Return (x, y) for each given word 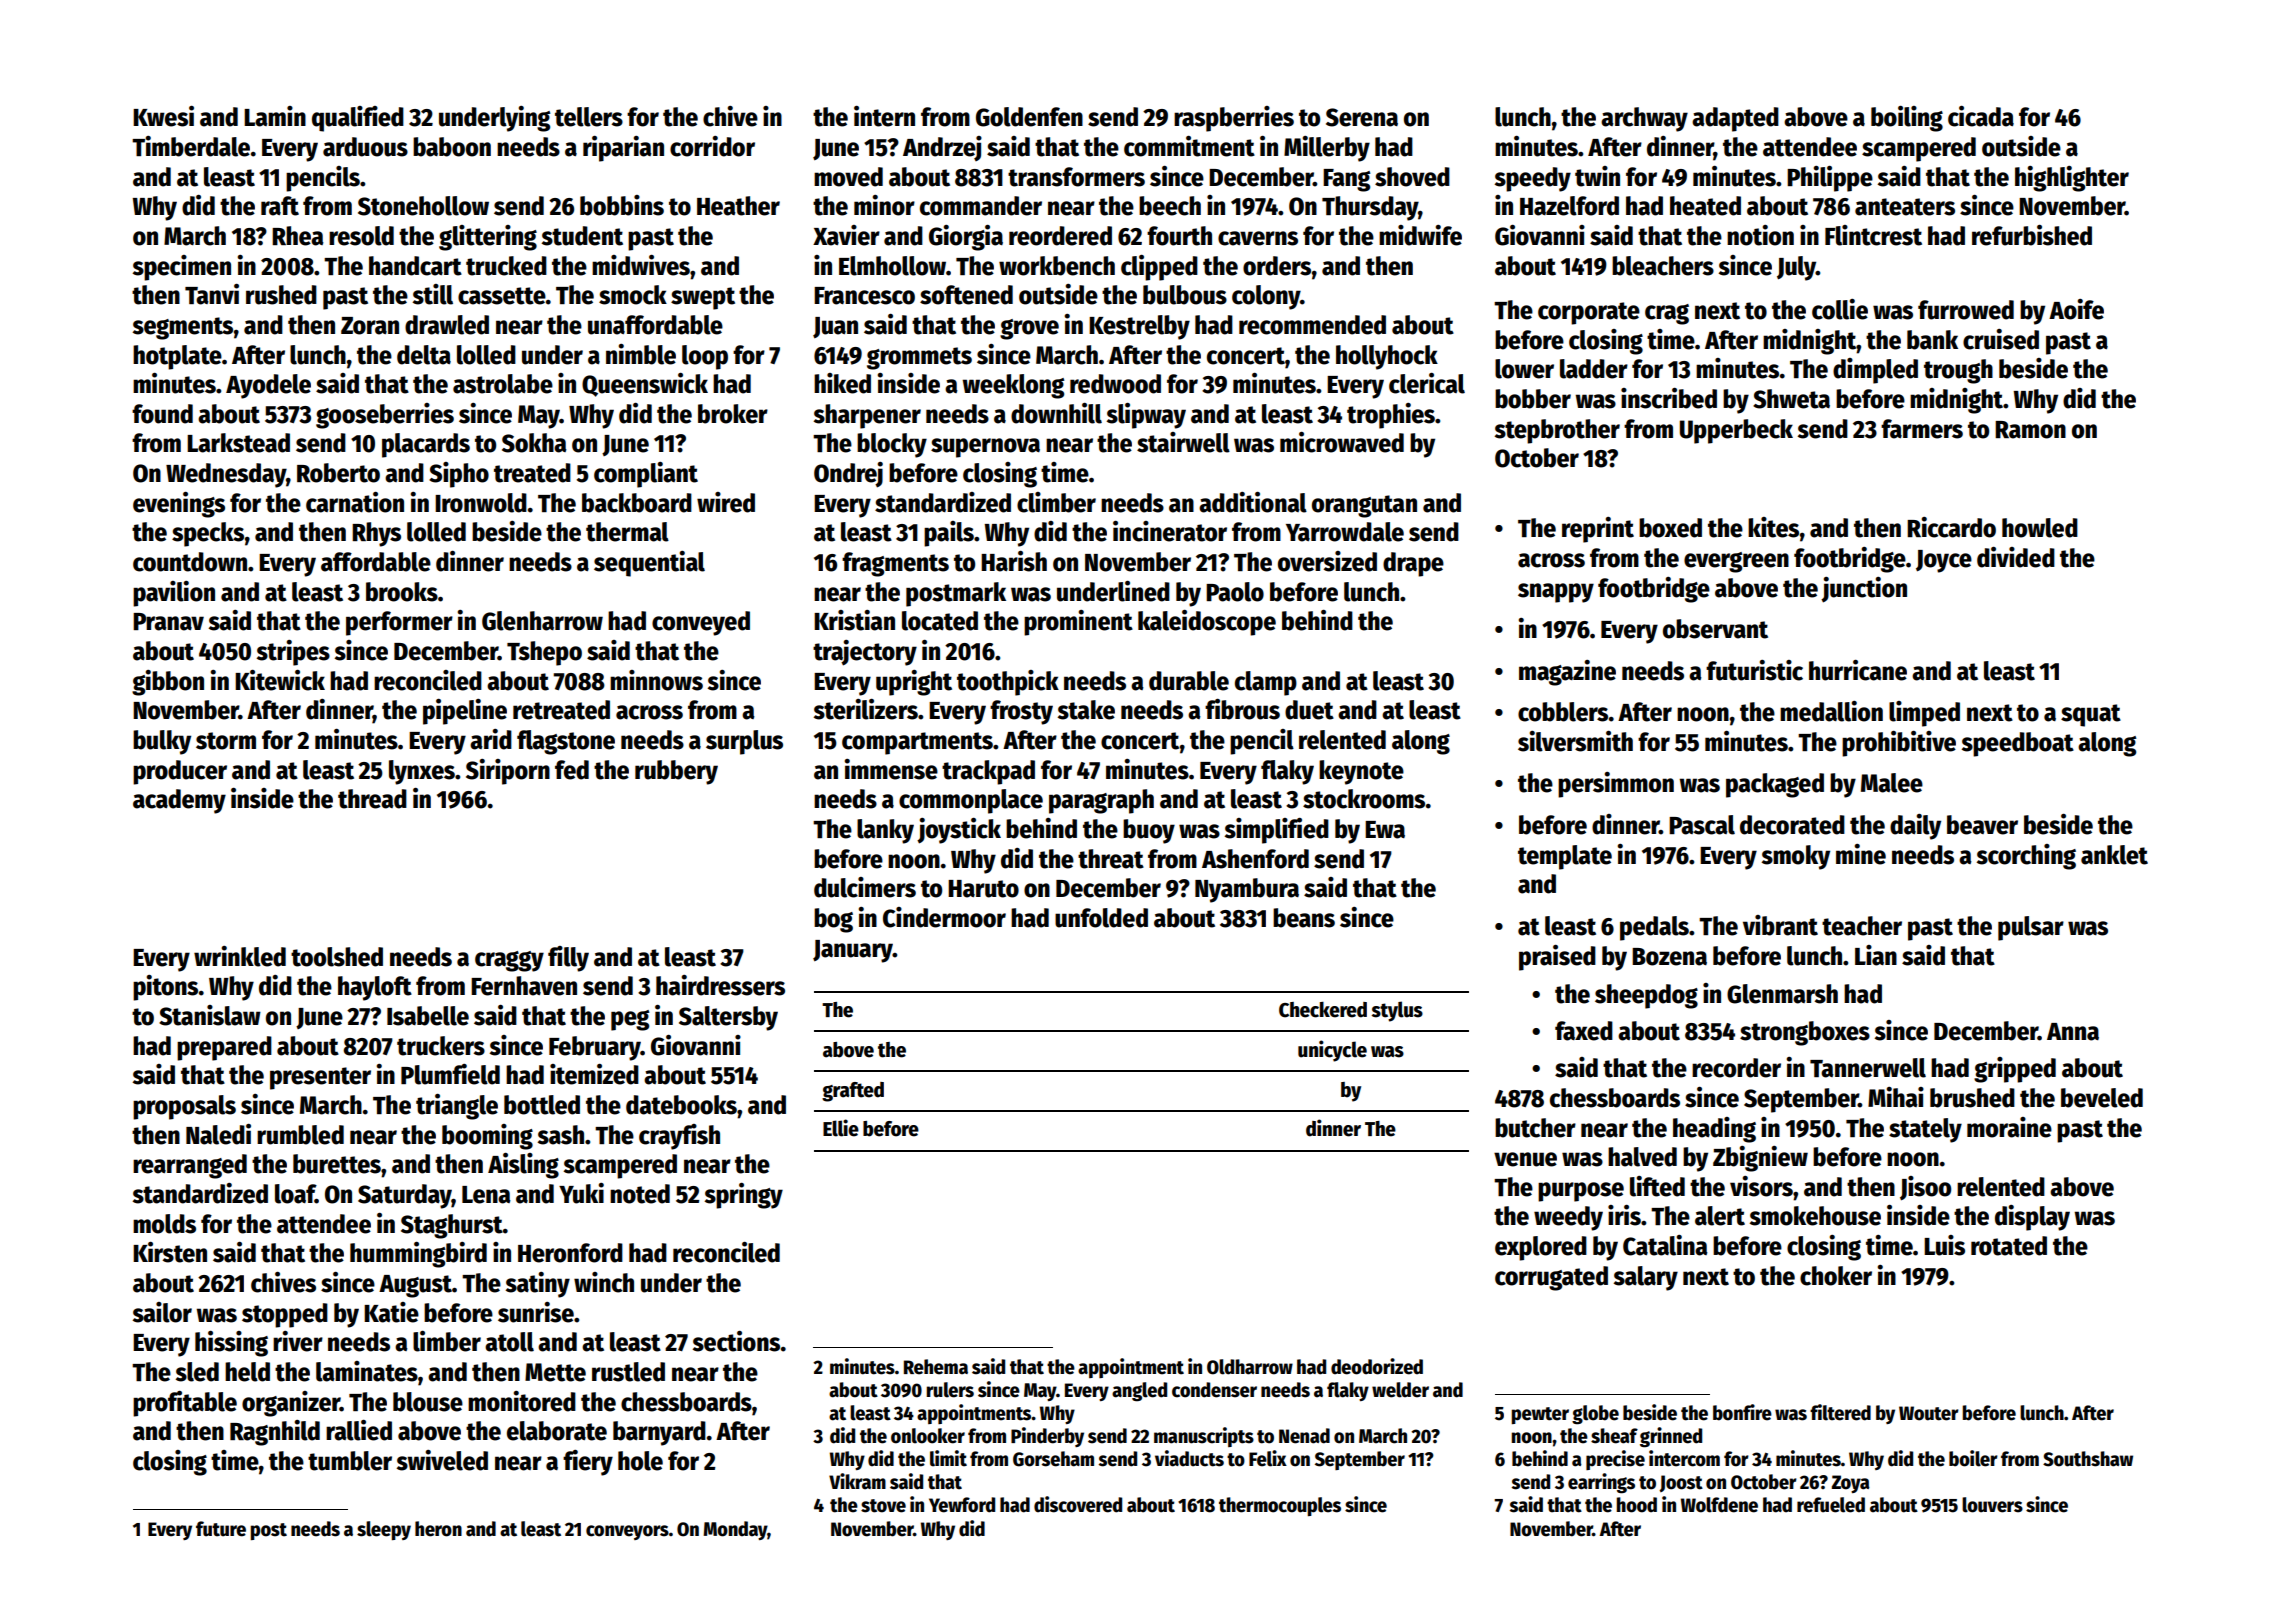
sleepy (384, 1530)
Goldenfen (1029, 117)
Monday (735, 1530)
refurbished (2032, 235)
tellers (589, 117)
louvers (1992, 1505)
